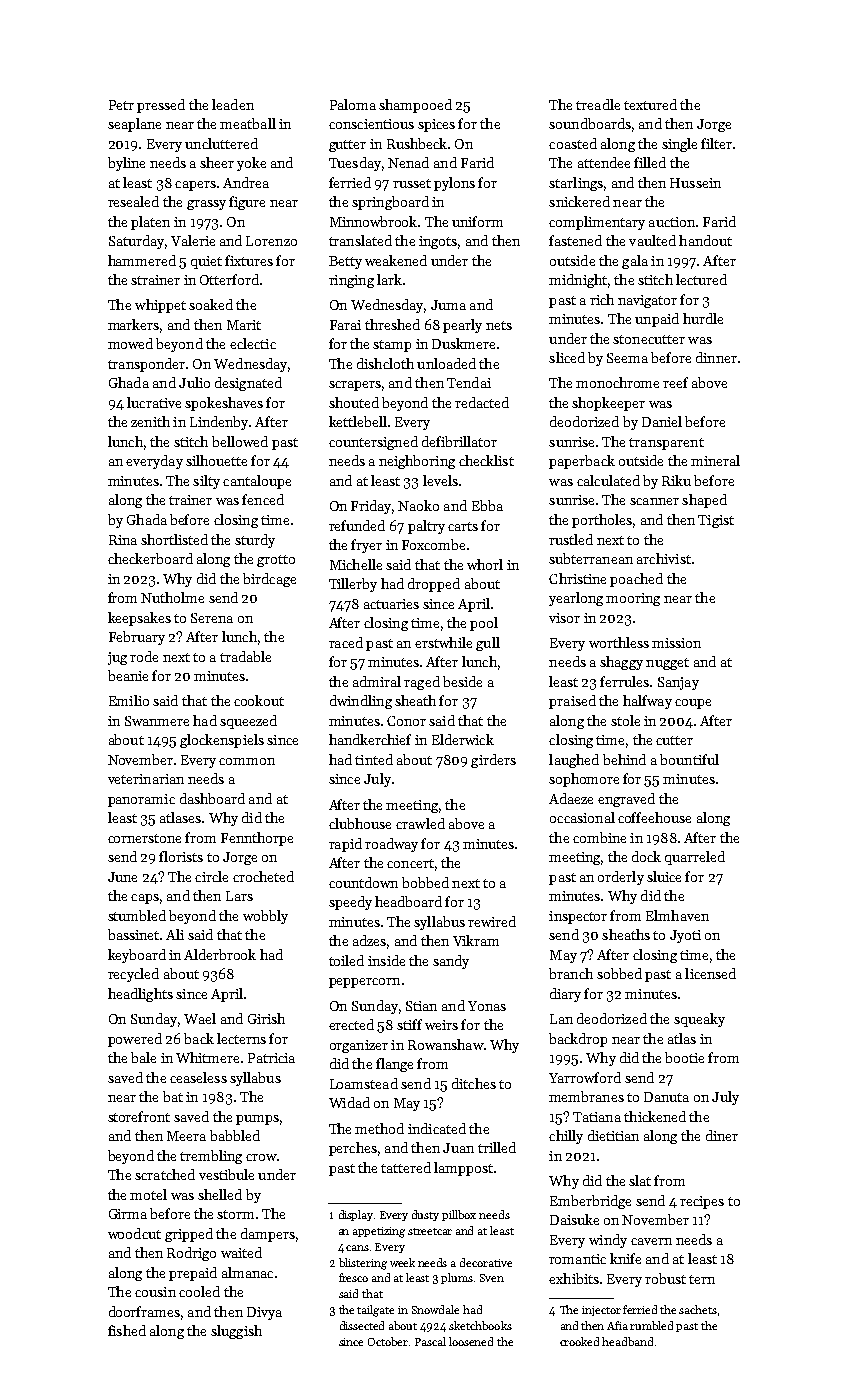  I want to click on tattered, so click(406, 1167).
